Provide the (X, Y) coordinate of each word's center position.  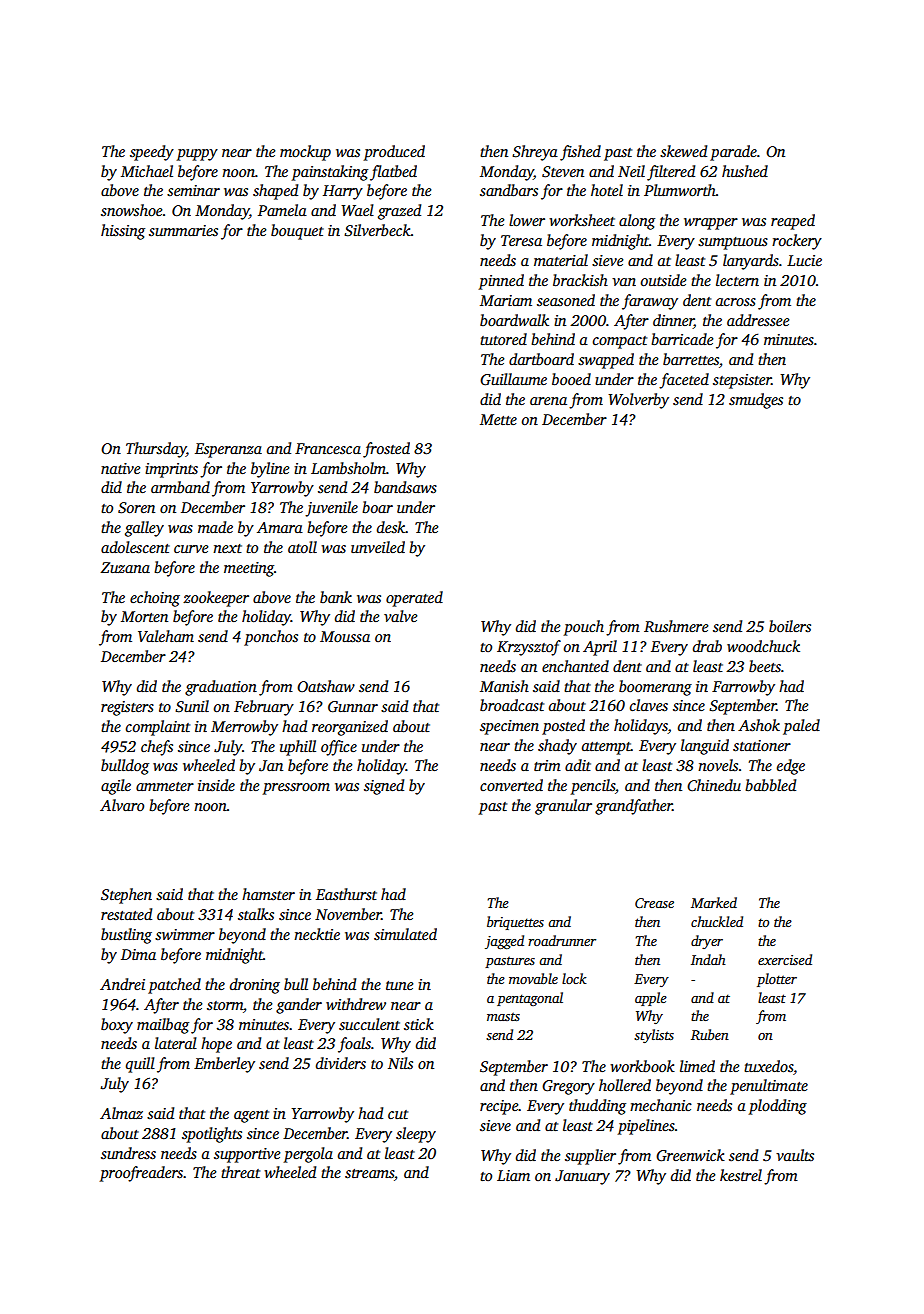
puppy (197, 155)
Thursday (156, 450)
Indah (708, 959)
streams (369, 1173)
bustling (126, 936)
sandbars (509, 190)
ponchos (271, 638)
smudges (756, 401)
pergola (308, 1155)
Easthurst (346, 894)
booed (571, 379)
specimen (509, 727)
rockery (797, 242)
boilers (790, 626)
